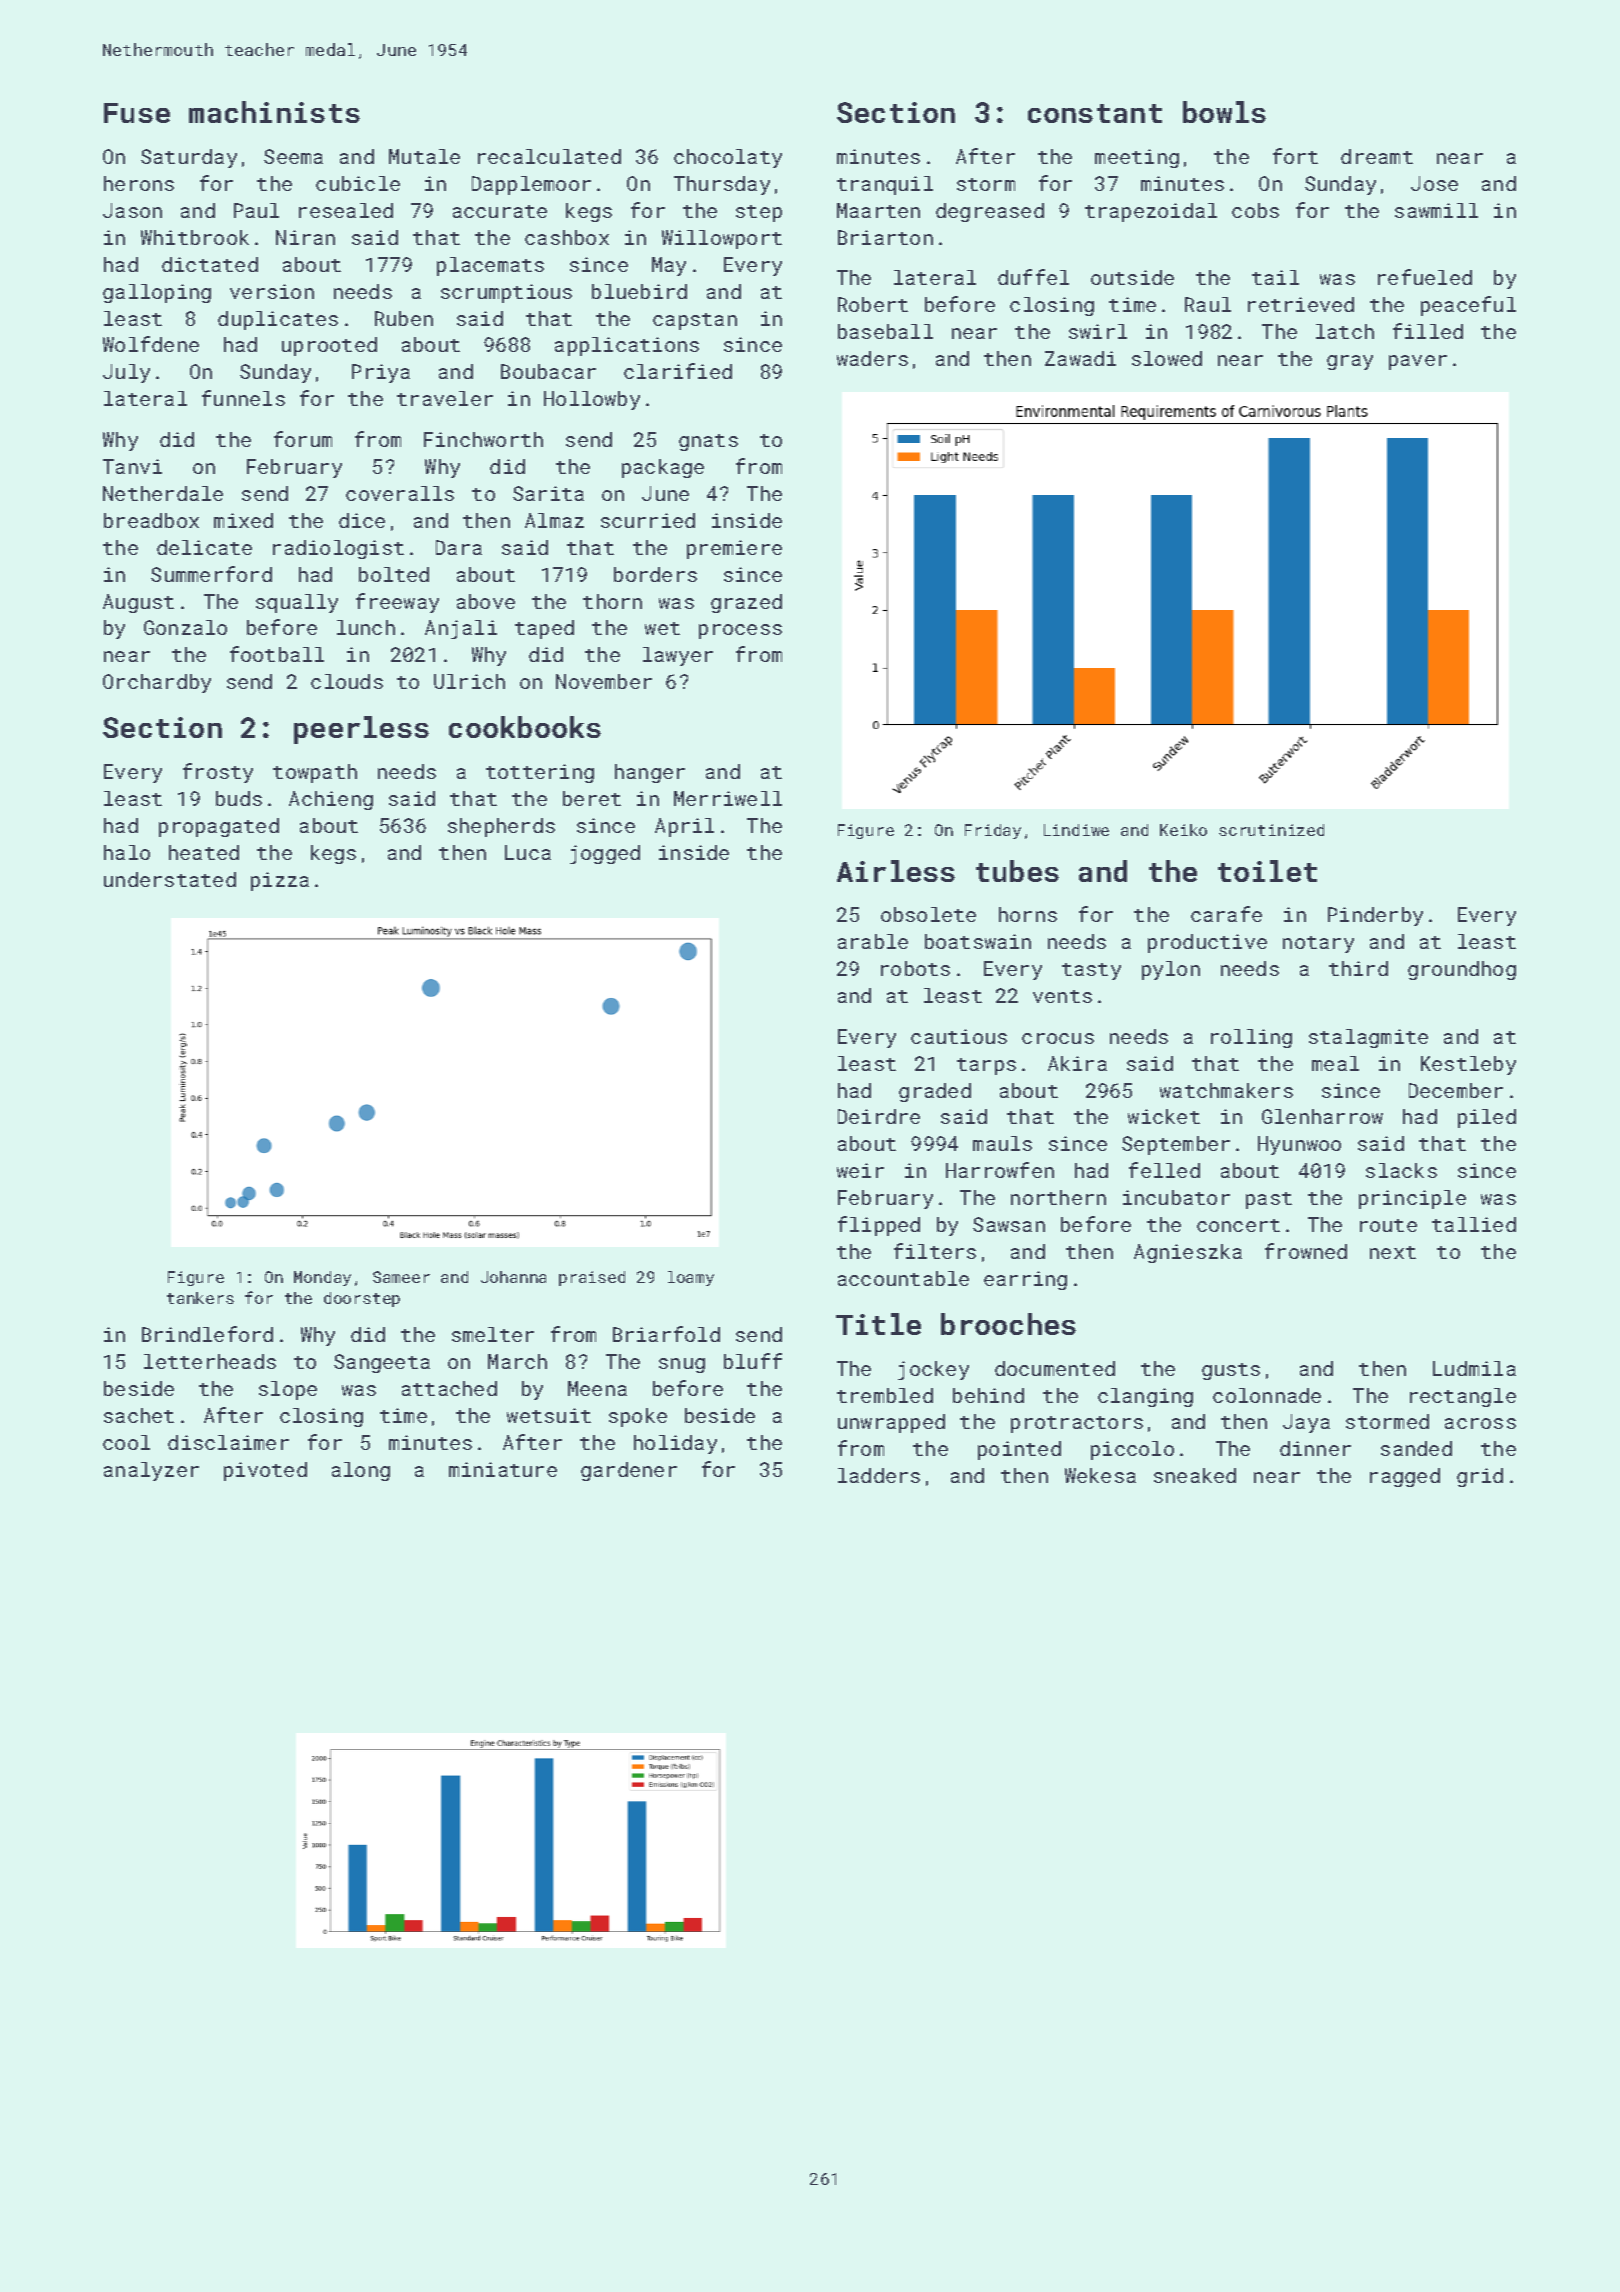  Describe the element at coordinates (1375, 916) in the page. I see `Pinderby` at that location.
